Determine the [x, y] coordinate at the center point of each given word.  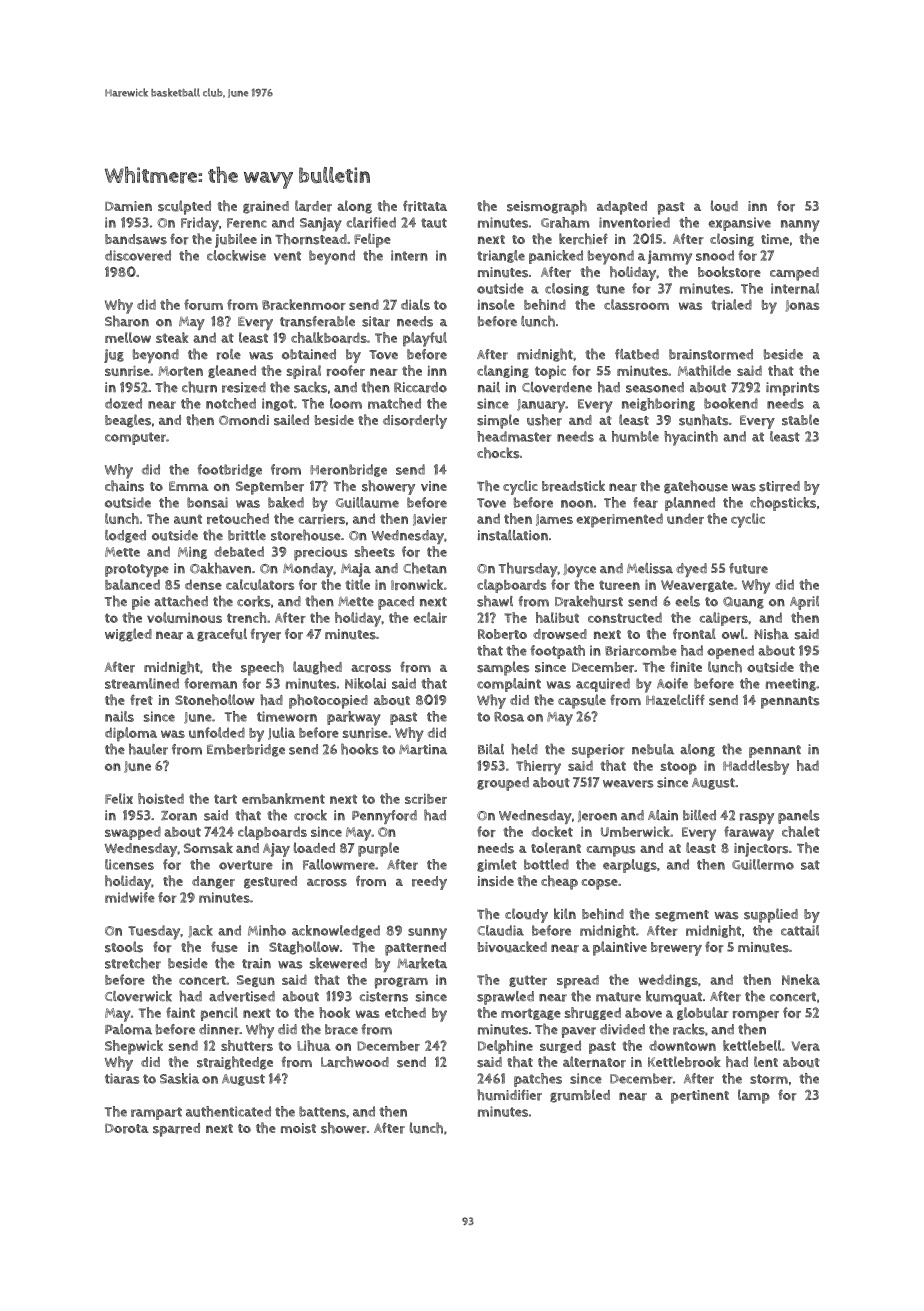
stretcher [133, 963]
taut [434, 223]
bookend [731, 403]
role [229, 354]
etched [405, 1012]
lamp [754, 1096]
